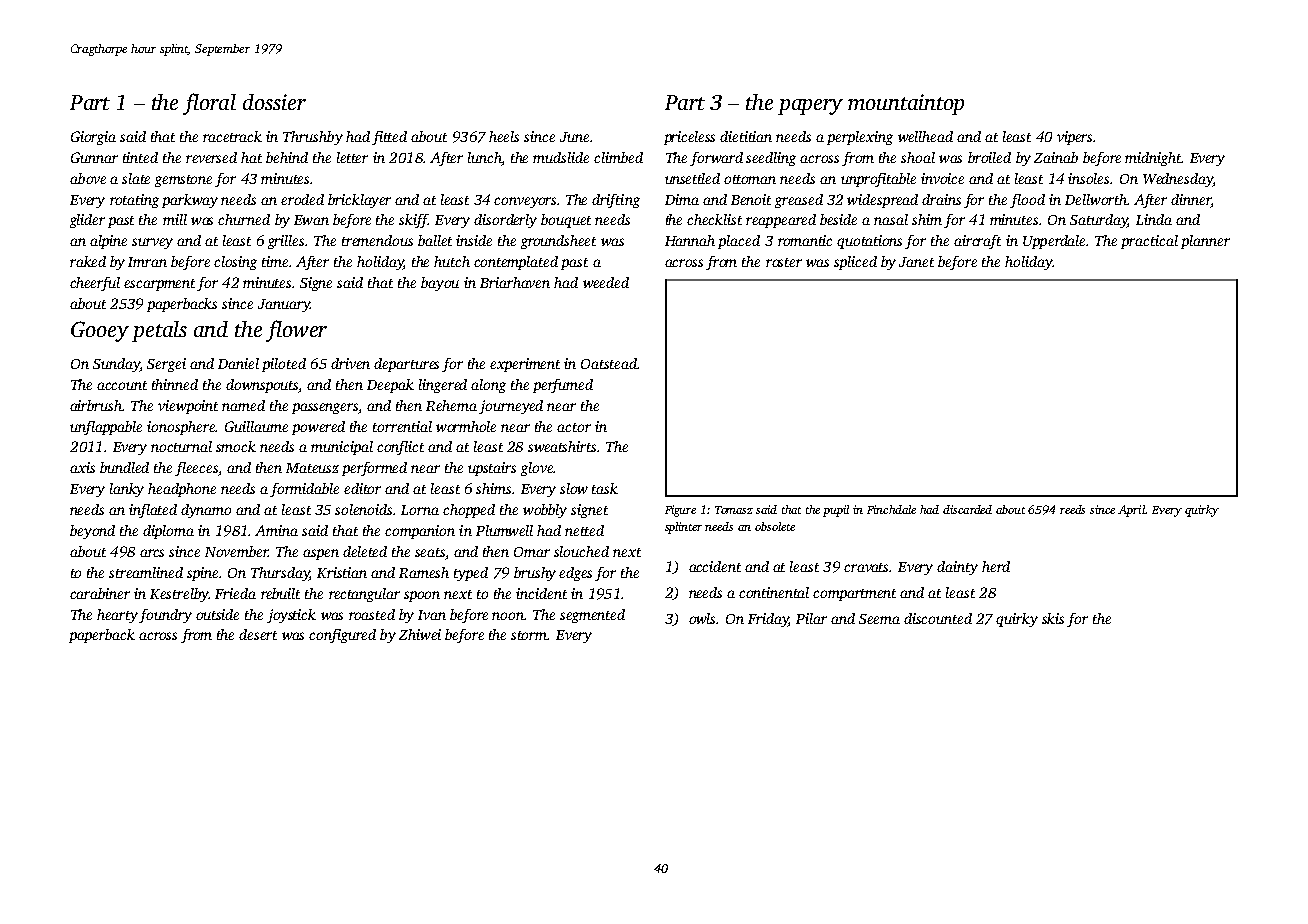 This screenshot has height=924, width=1308. Describe the element at coordinates (860, 138) in the screenshot. I see `perplexing` at that location.
